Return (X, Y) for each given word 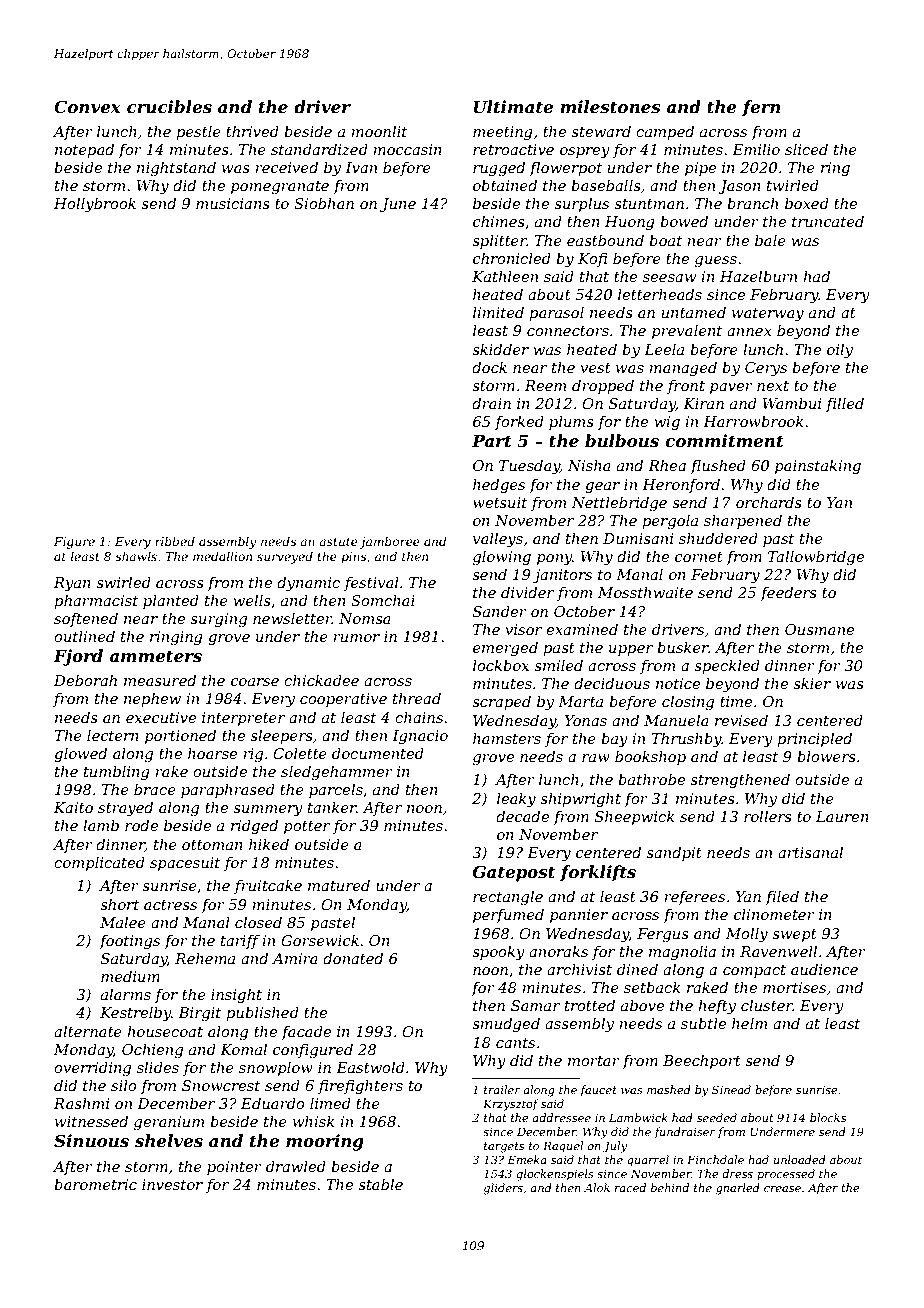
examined (582, 629)
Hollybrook (95, 205)
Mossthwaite (645, 592)
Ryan (72, 584)
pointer (234, 1168)
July (615, 1147)
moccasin (407, 149)
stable (380, 1184)
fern (761, 108)
